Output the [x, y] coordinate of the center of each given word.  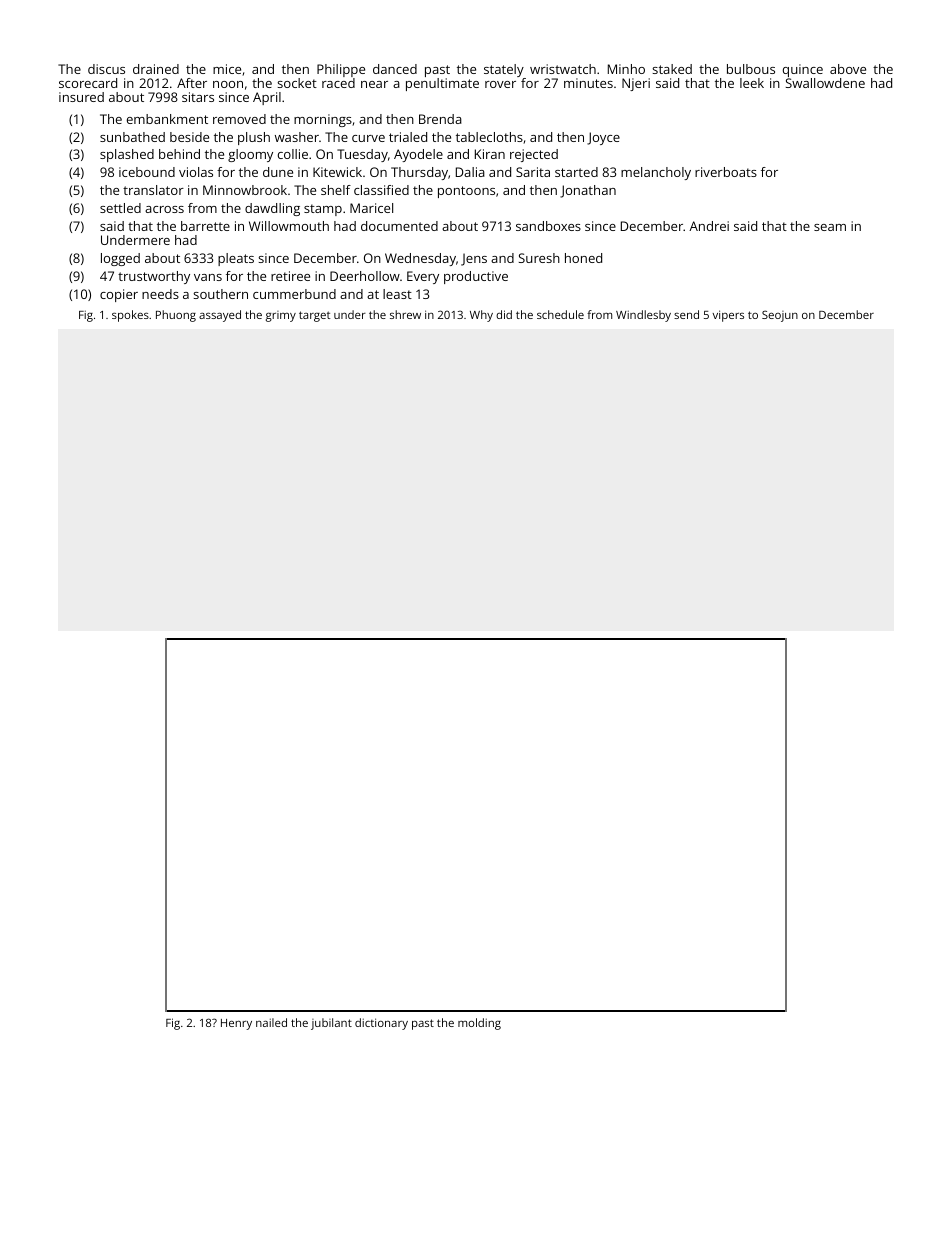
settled [120, 208]
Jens [474, 259]
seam [830, 227]
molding [479, 1024]
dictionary [381, 1024]
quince [803, 70]
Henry [236, 1024]
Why [481, 316]
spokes [130, 316]
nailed [271, 1022]
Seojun [780, 316]
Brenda [440, 119]
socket [297, 83]
